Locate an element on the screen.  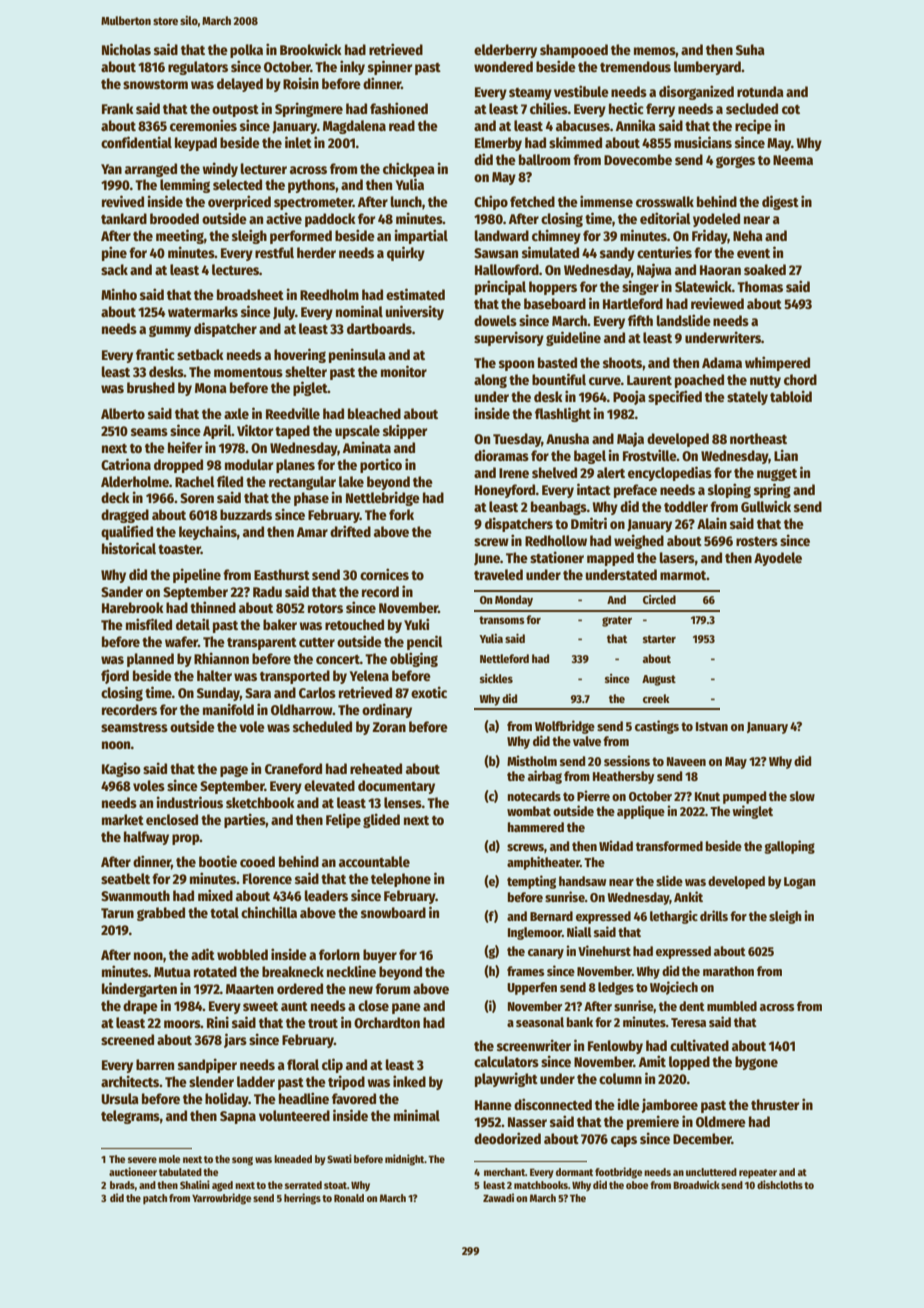
midnight is located at coordinates (404, 1160).
